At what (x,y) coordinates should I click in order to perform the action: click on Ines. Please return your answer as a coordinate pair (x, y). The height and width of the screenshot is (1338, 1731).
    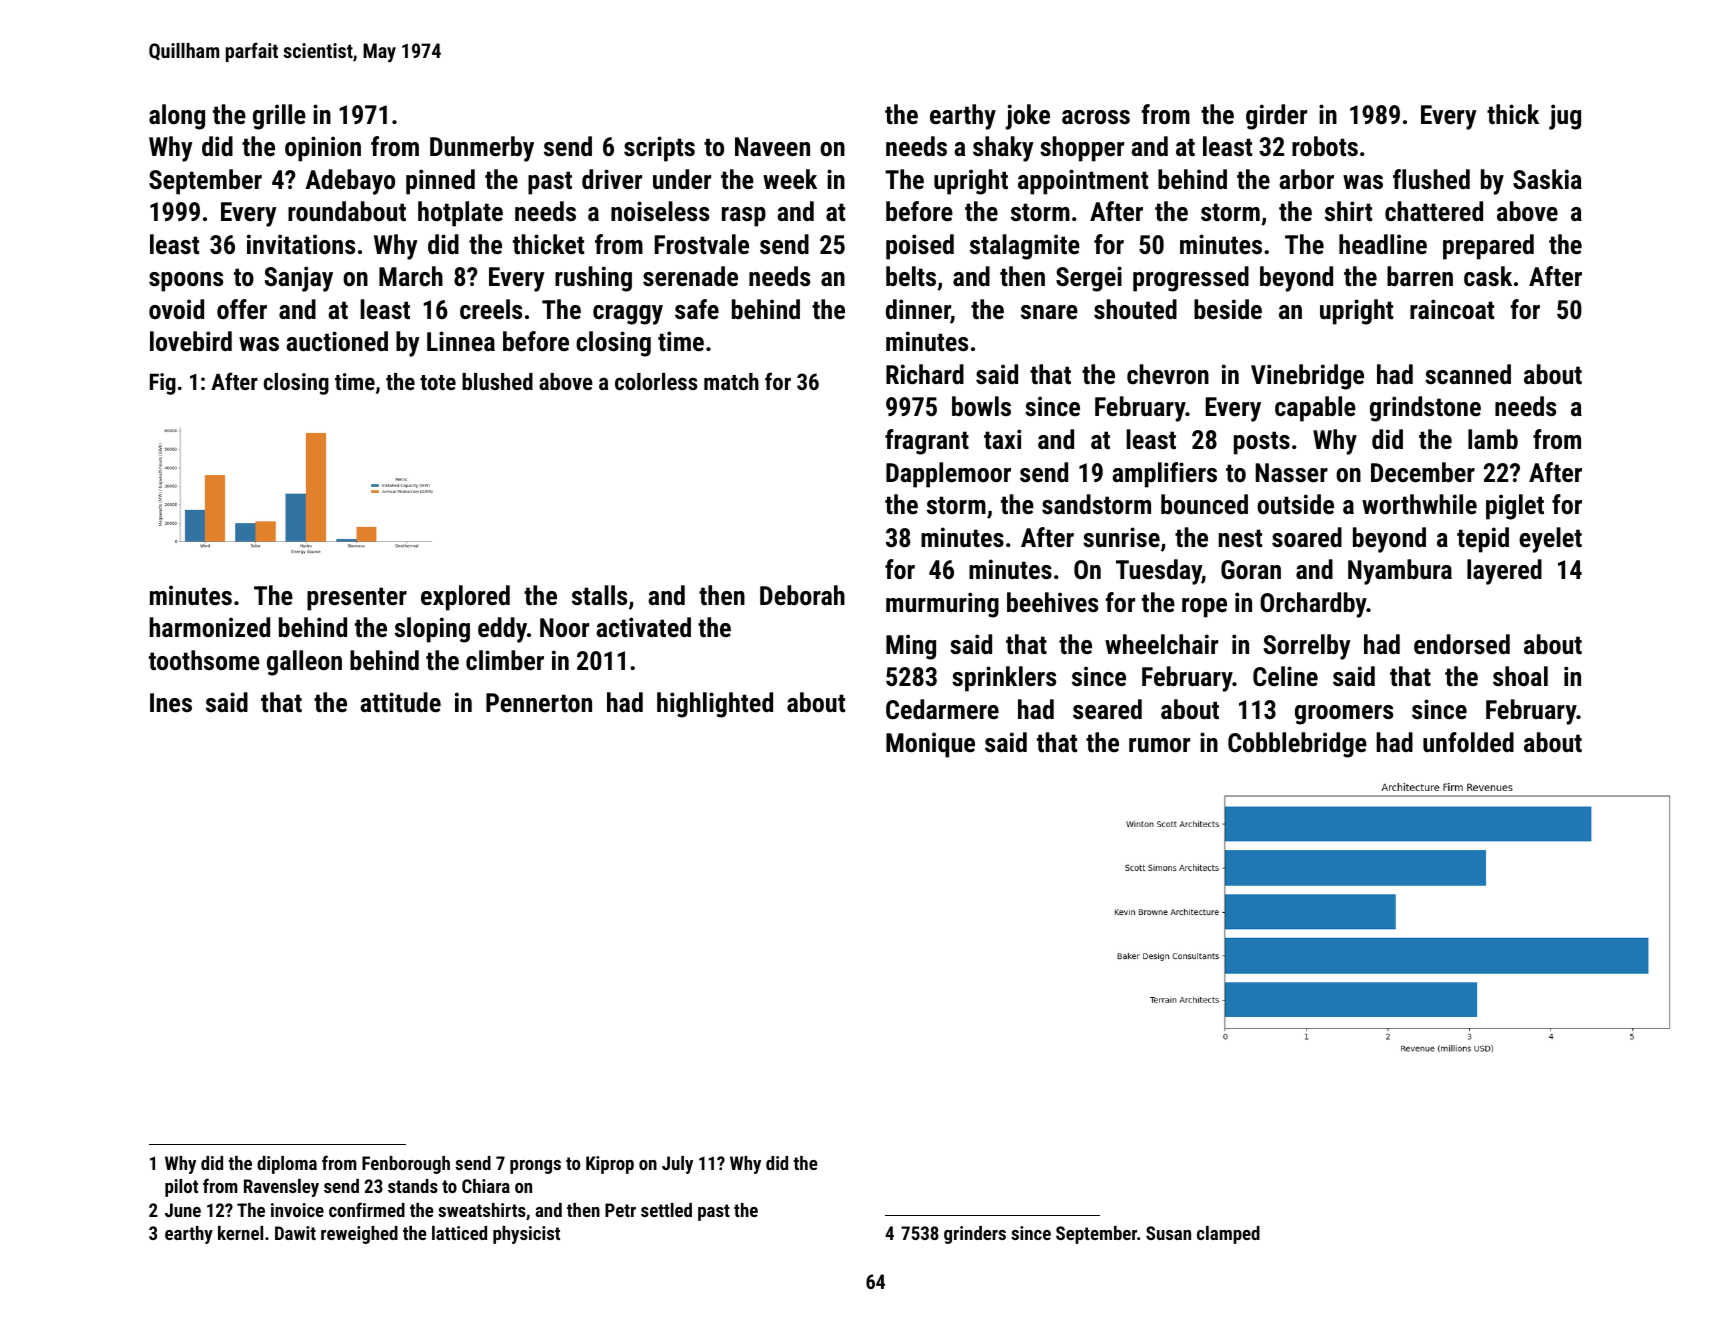
    Looking at the image, I should click on (171, 702).
